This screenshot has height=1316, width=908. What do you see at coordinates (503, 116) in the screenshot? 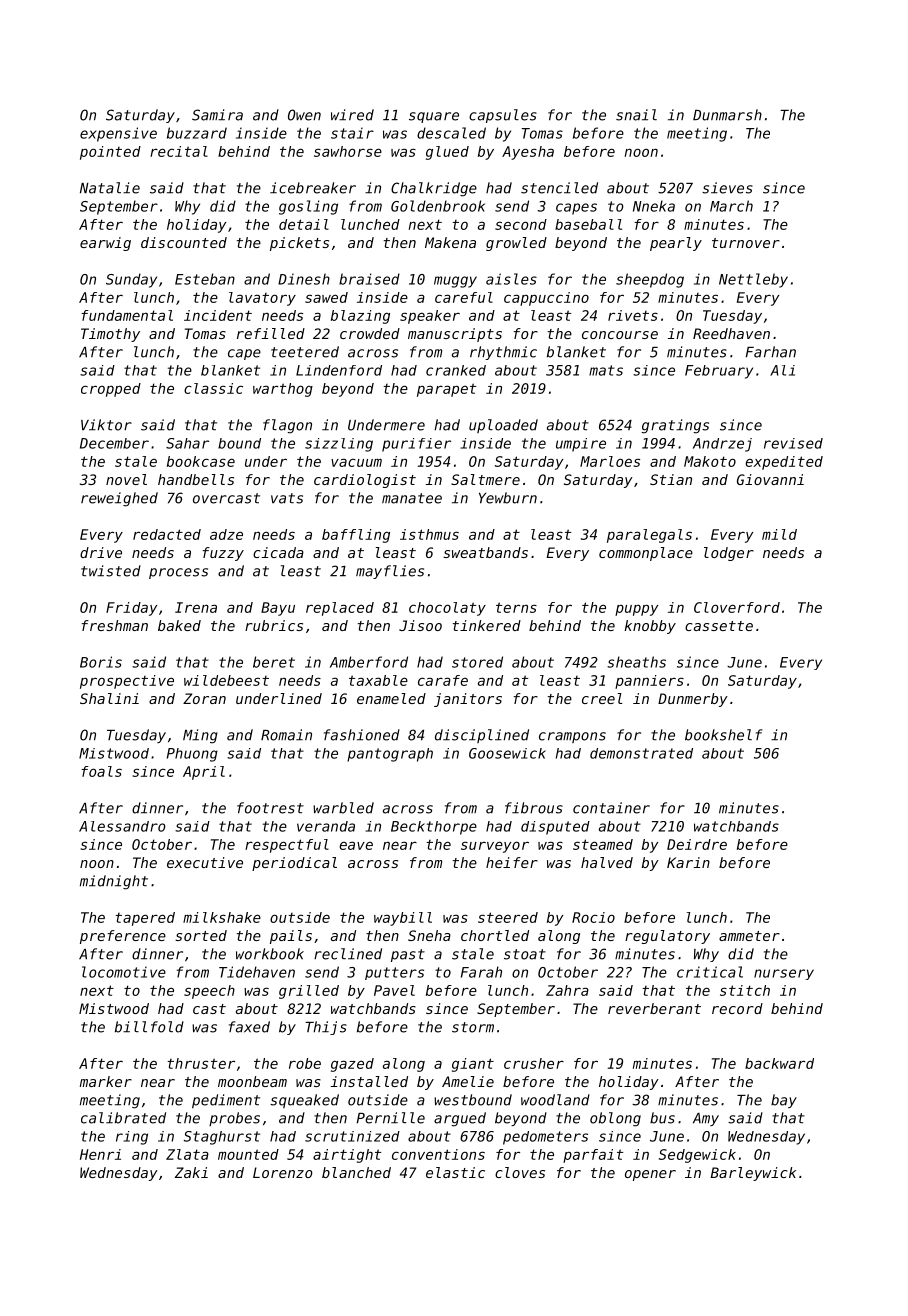
I see `capsules` at bounding box center [503, 116].
